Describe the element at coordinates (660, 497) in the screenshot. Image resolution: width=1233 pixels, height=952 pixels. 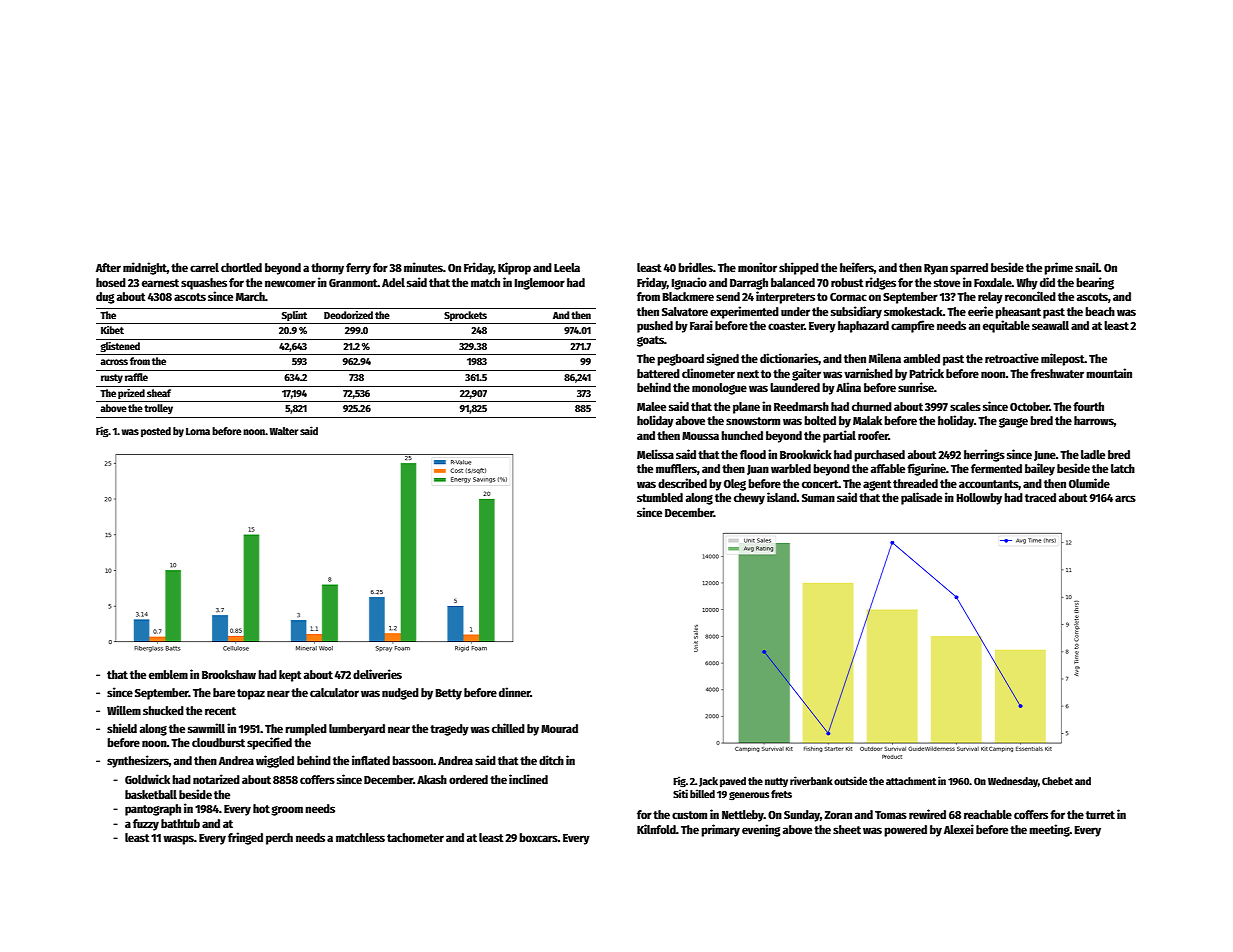
I see `stumbled` at that location.
